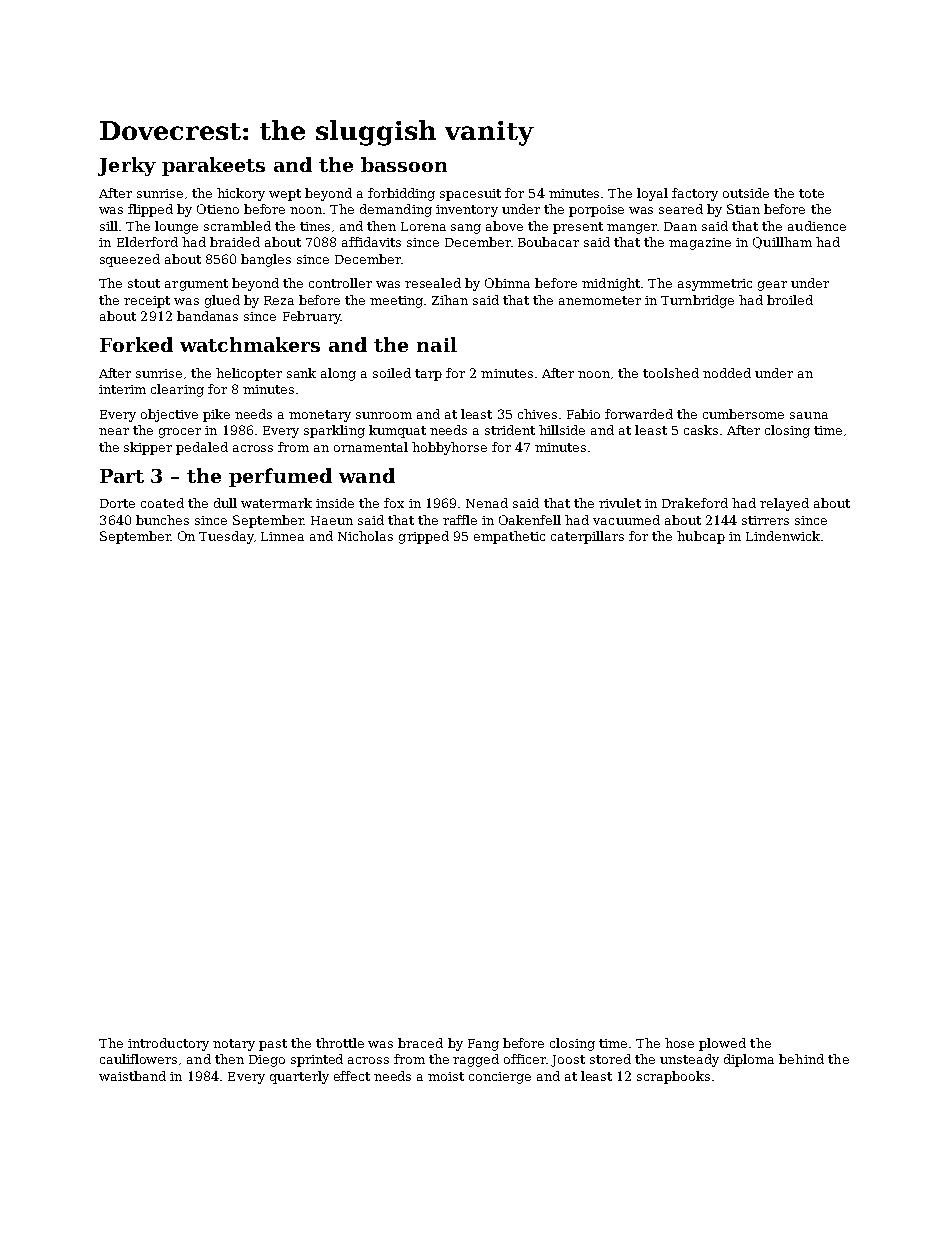 The width and height of the screenshot is (952, 1233). Describe the element at coordinates (600, 300) in the screenshot. I see `anemometer` at that location.
